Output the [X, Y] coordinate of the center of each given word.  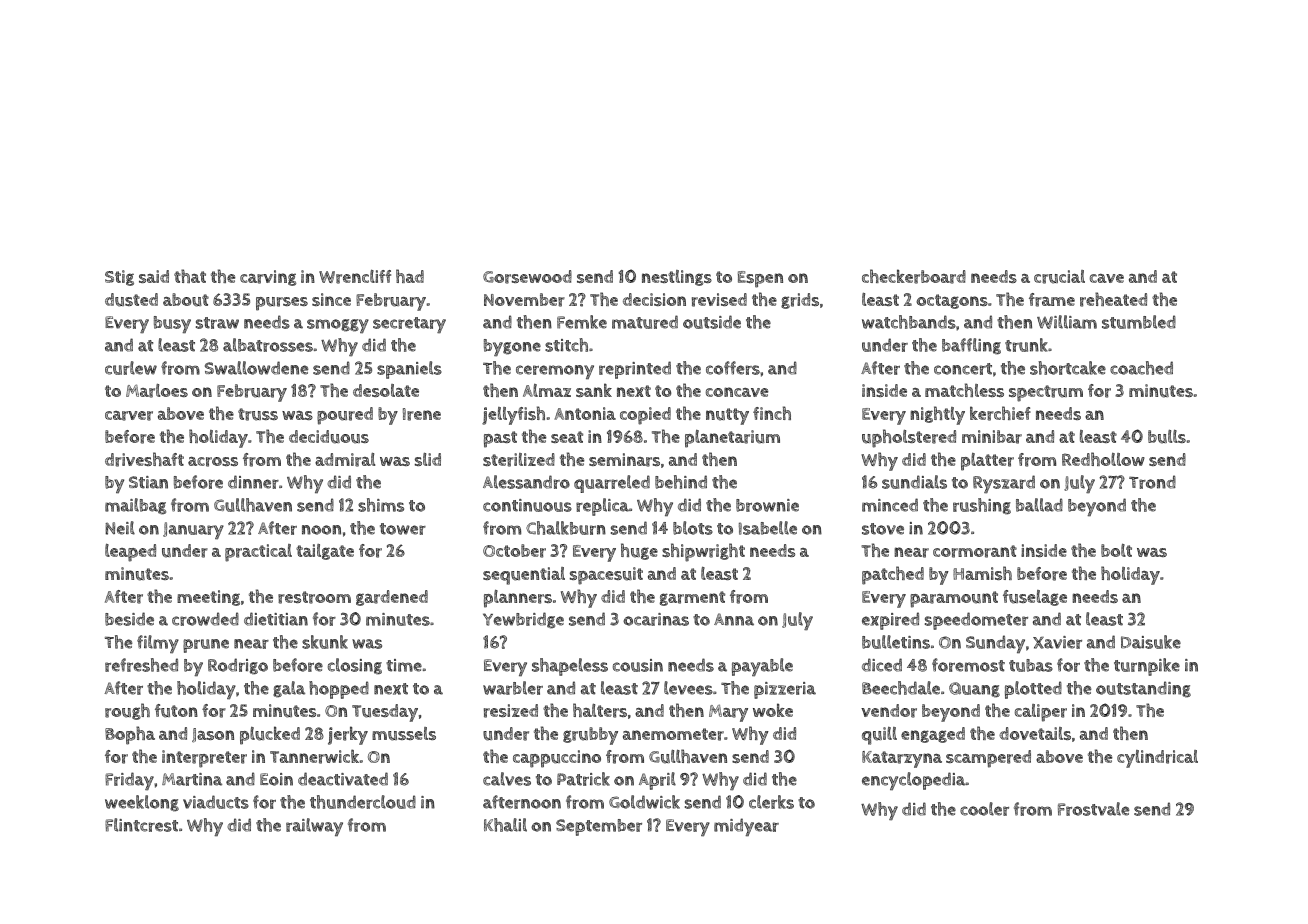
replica [602, 507]
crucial [1059, 277]
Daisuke [1151, 642]
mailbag [135, 506]
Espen [760, 279]
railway [314, 827]
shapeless [570, 667]
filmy [158, 644]
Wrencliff [355, 277]
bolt [1116, 550]
